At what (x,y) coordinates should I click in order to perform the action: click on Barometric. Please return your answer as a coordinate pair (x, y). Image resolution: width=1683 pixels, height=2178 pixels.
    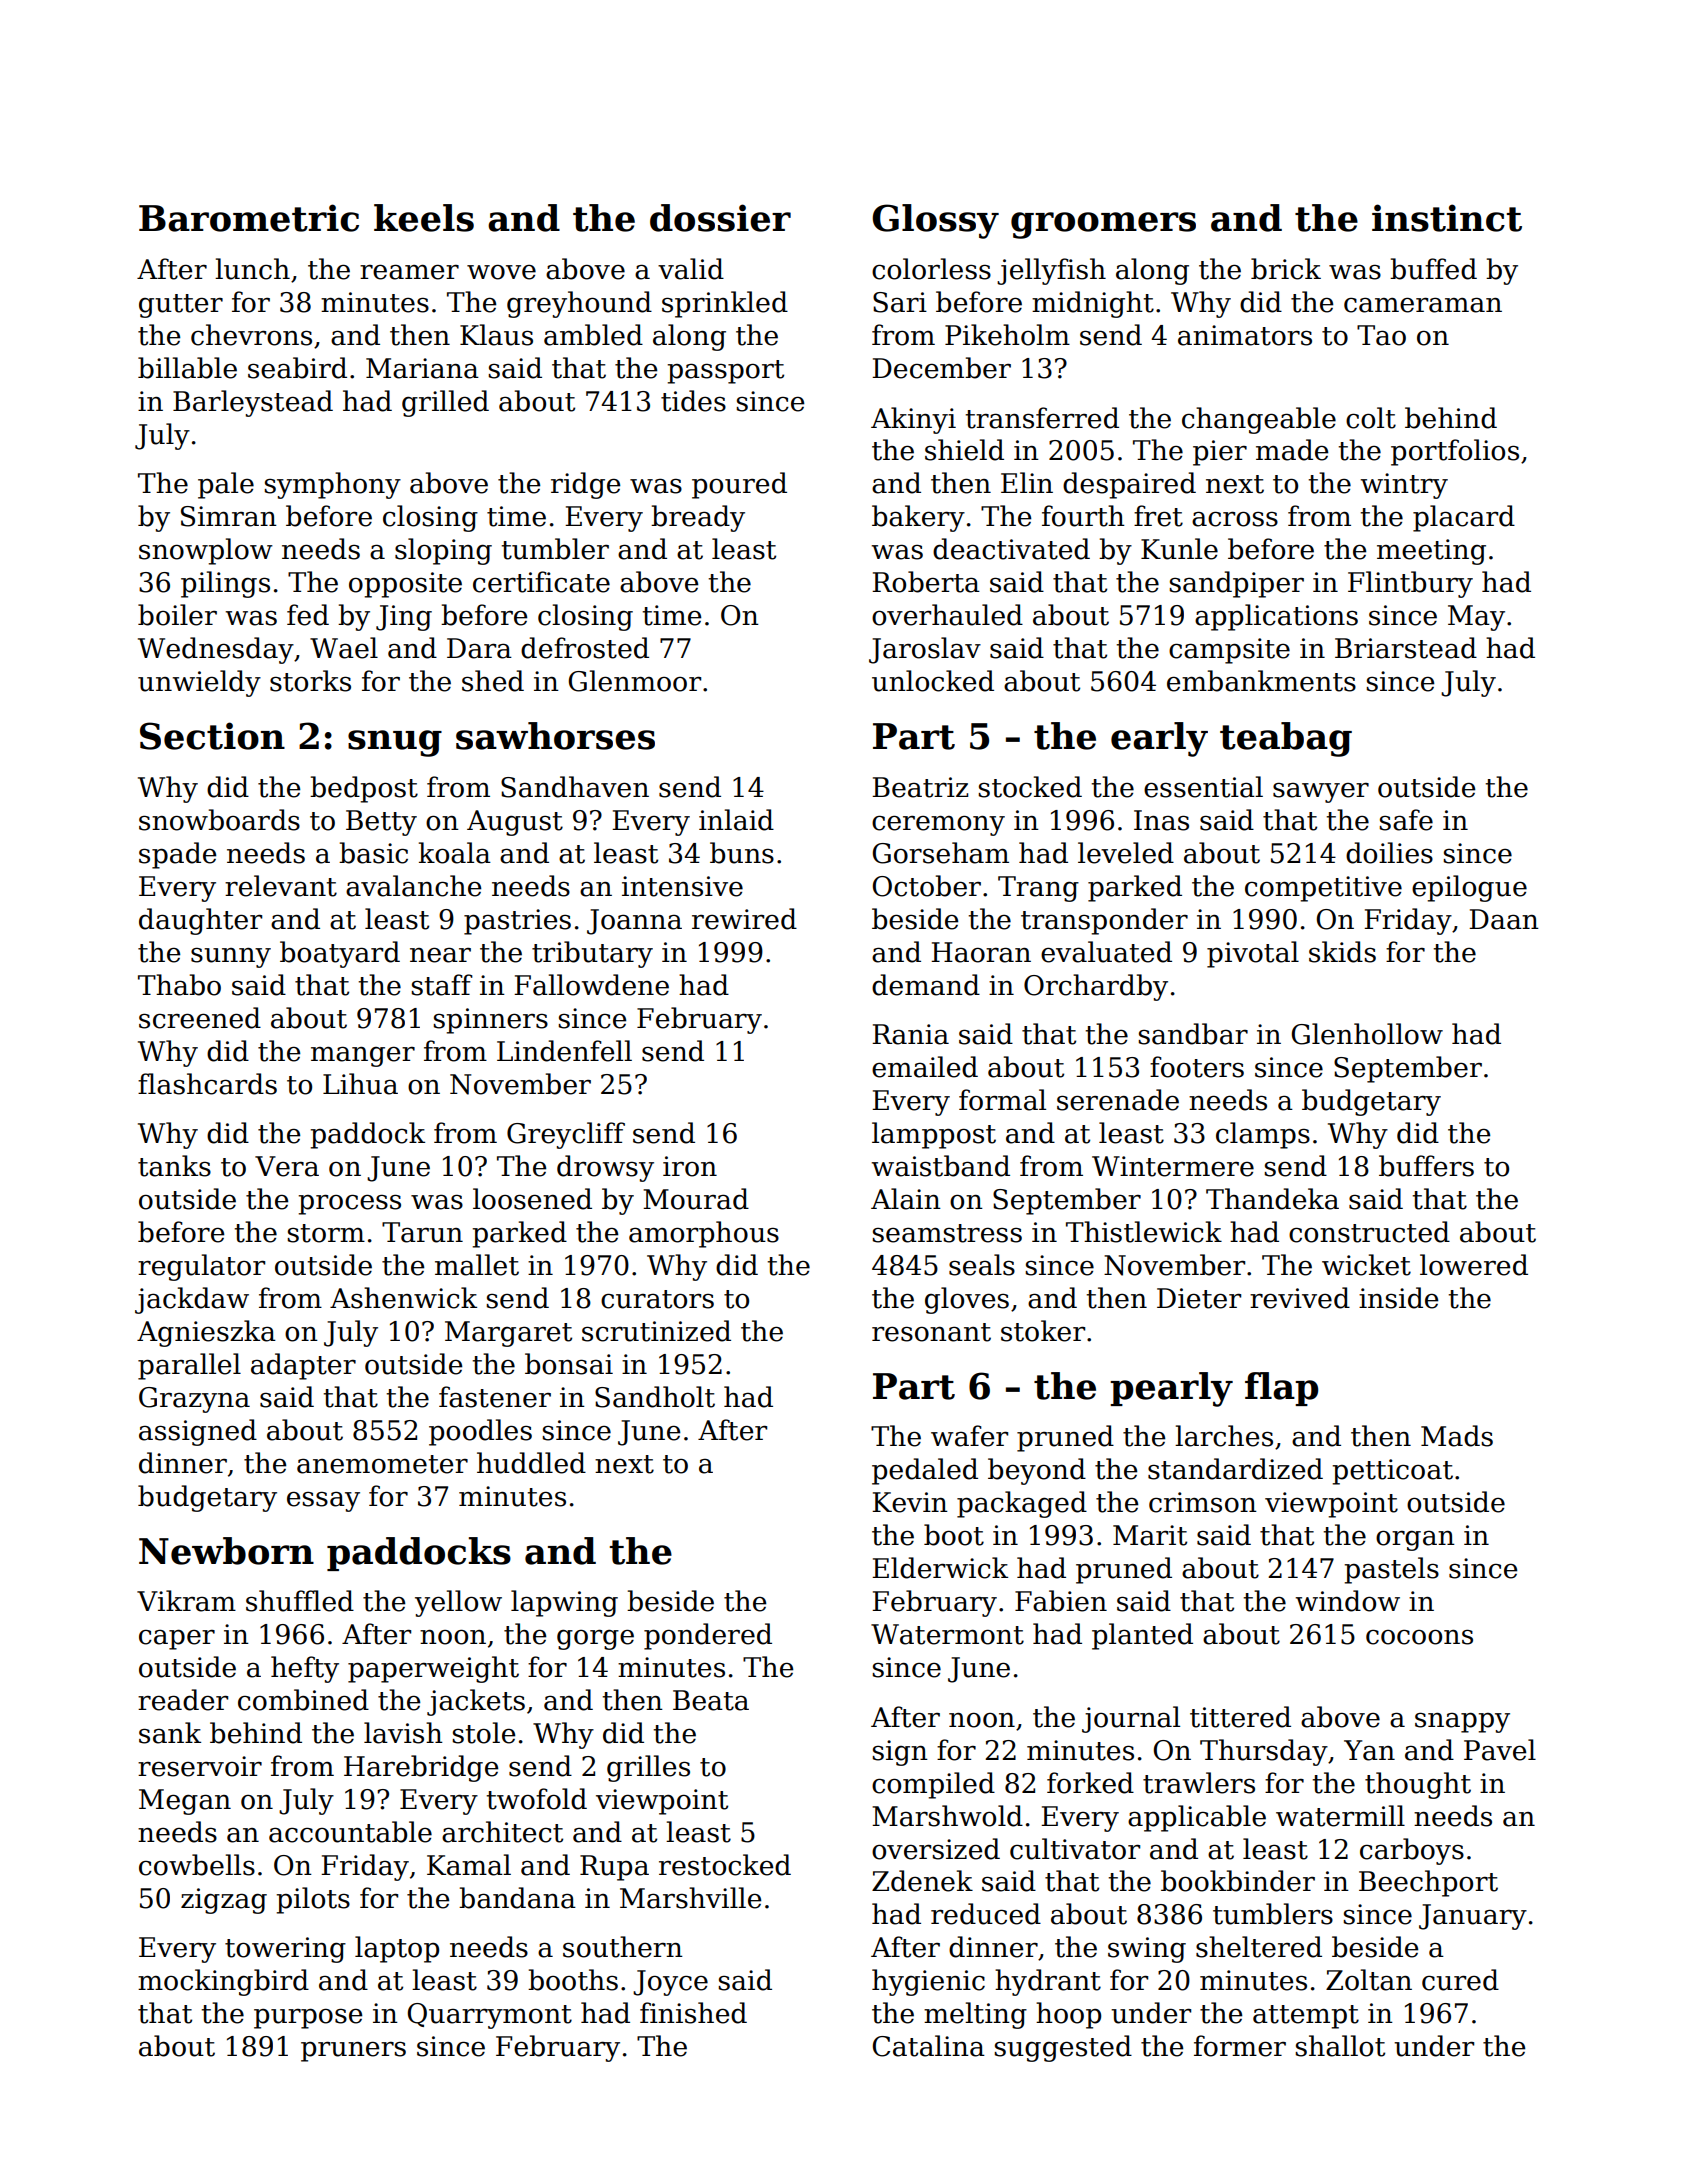
    Looking at the image, I should click on (249, 218).
